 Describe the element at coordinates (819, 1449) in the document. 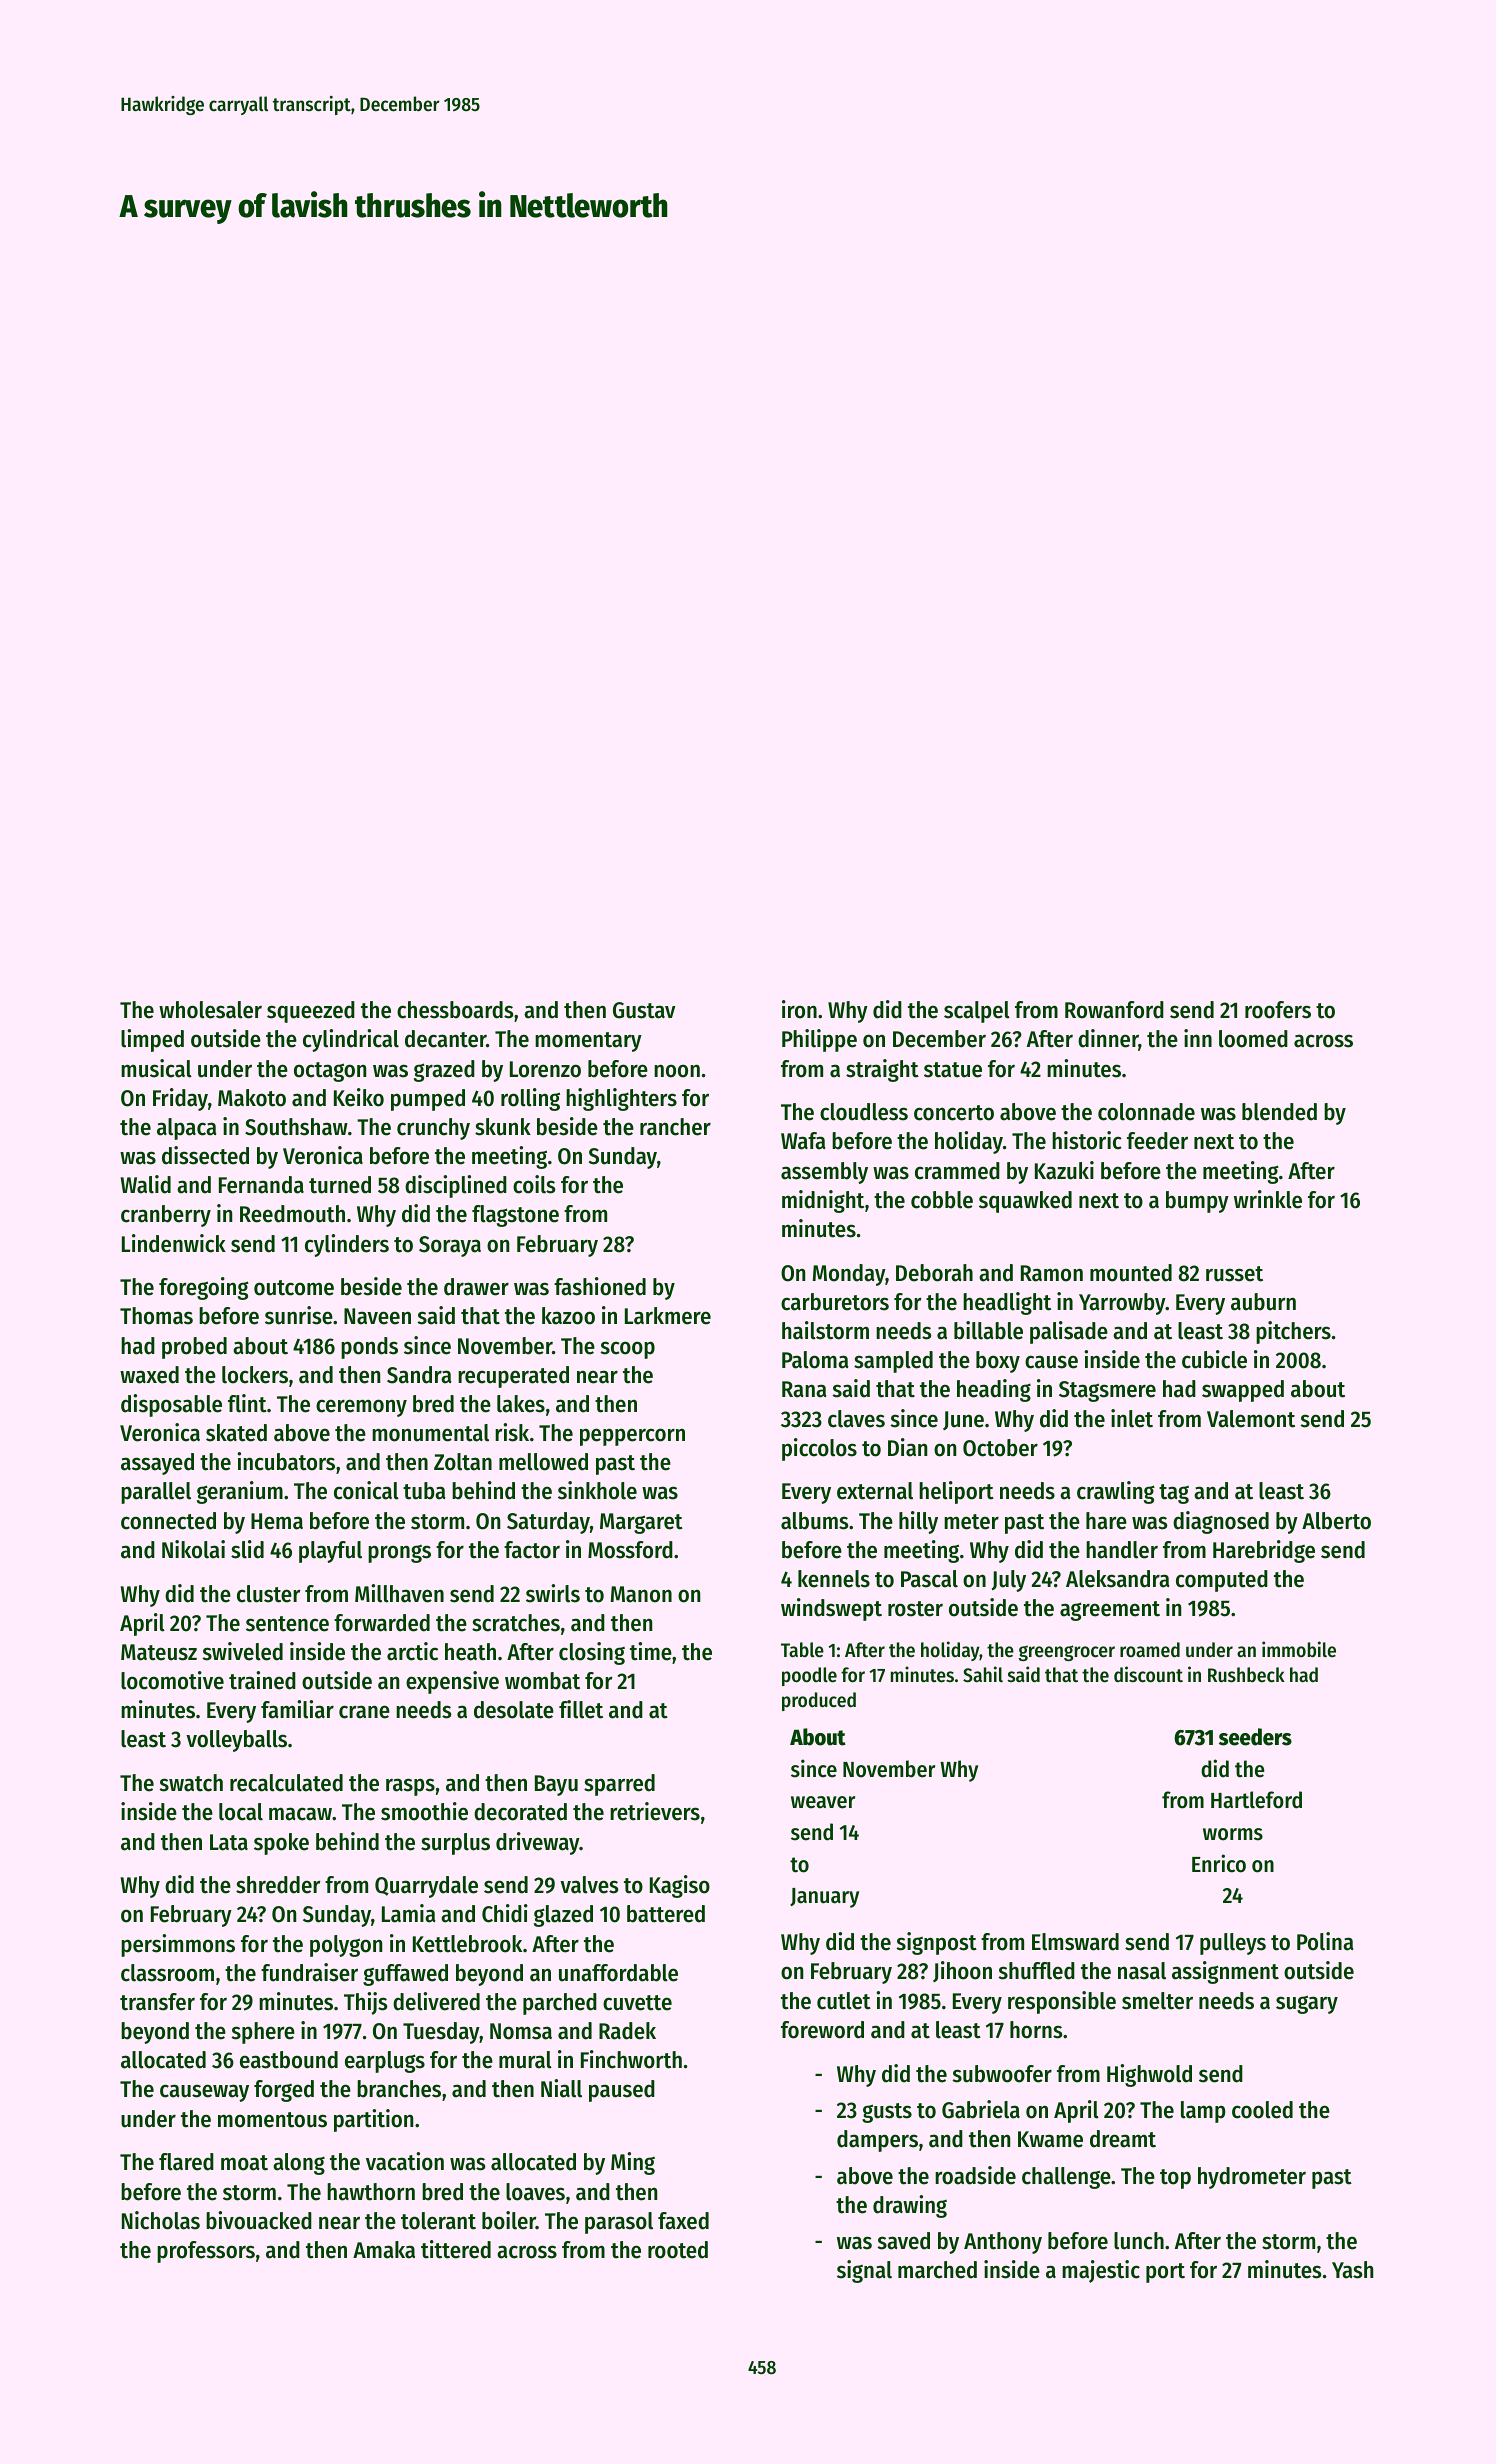

I see `piccolos` at that location.
